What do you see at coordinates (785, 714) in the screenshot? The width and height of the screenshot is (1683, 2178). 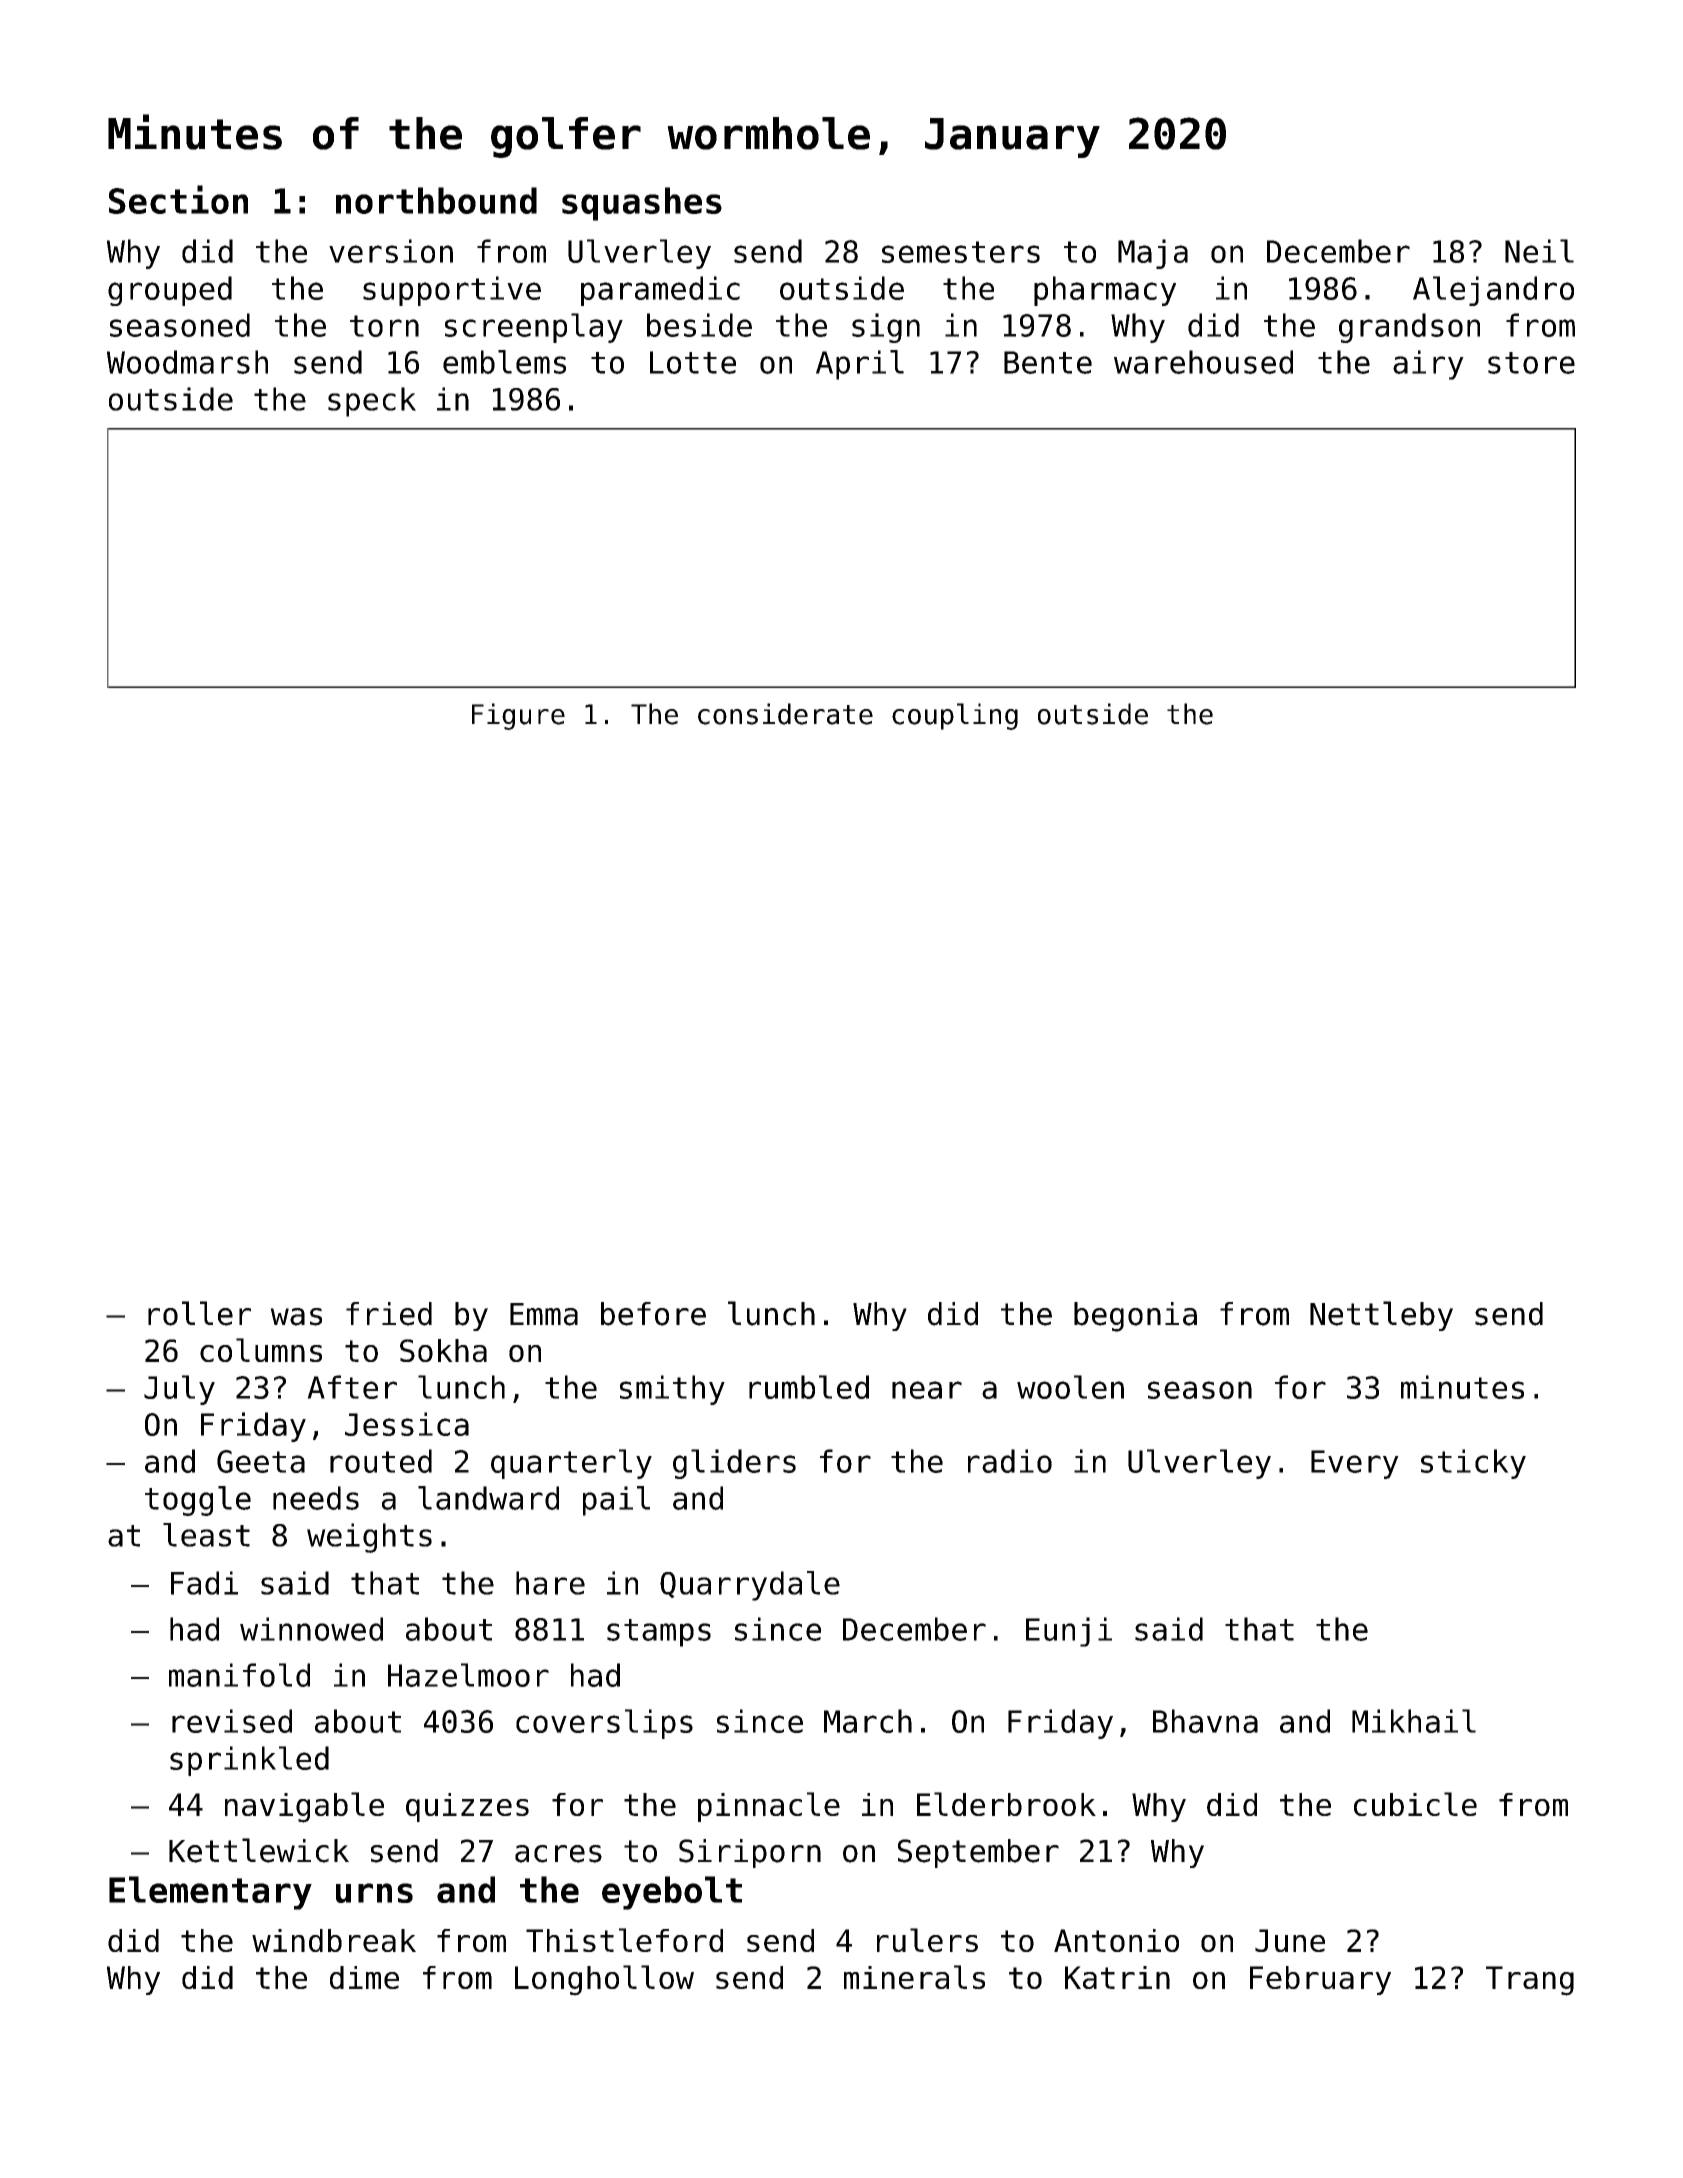 I see `considerate` at bounding box center [785, 714].
